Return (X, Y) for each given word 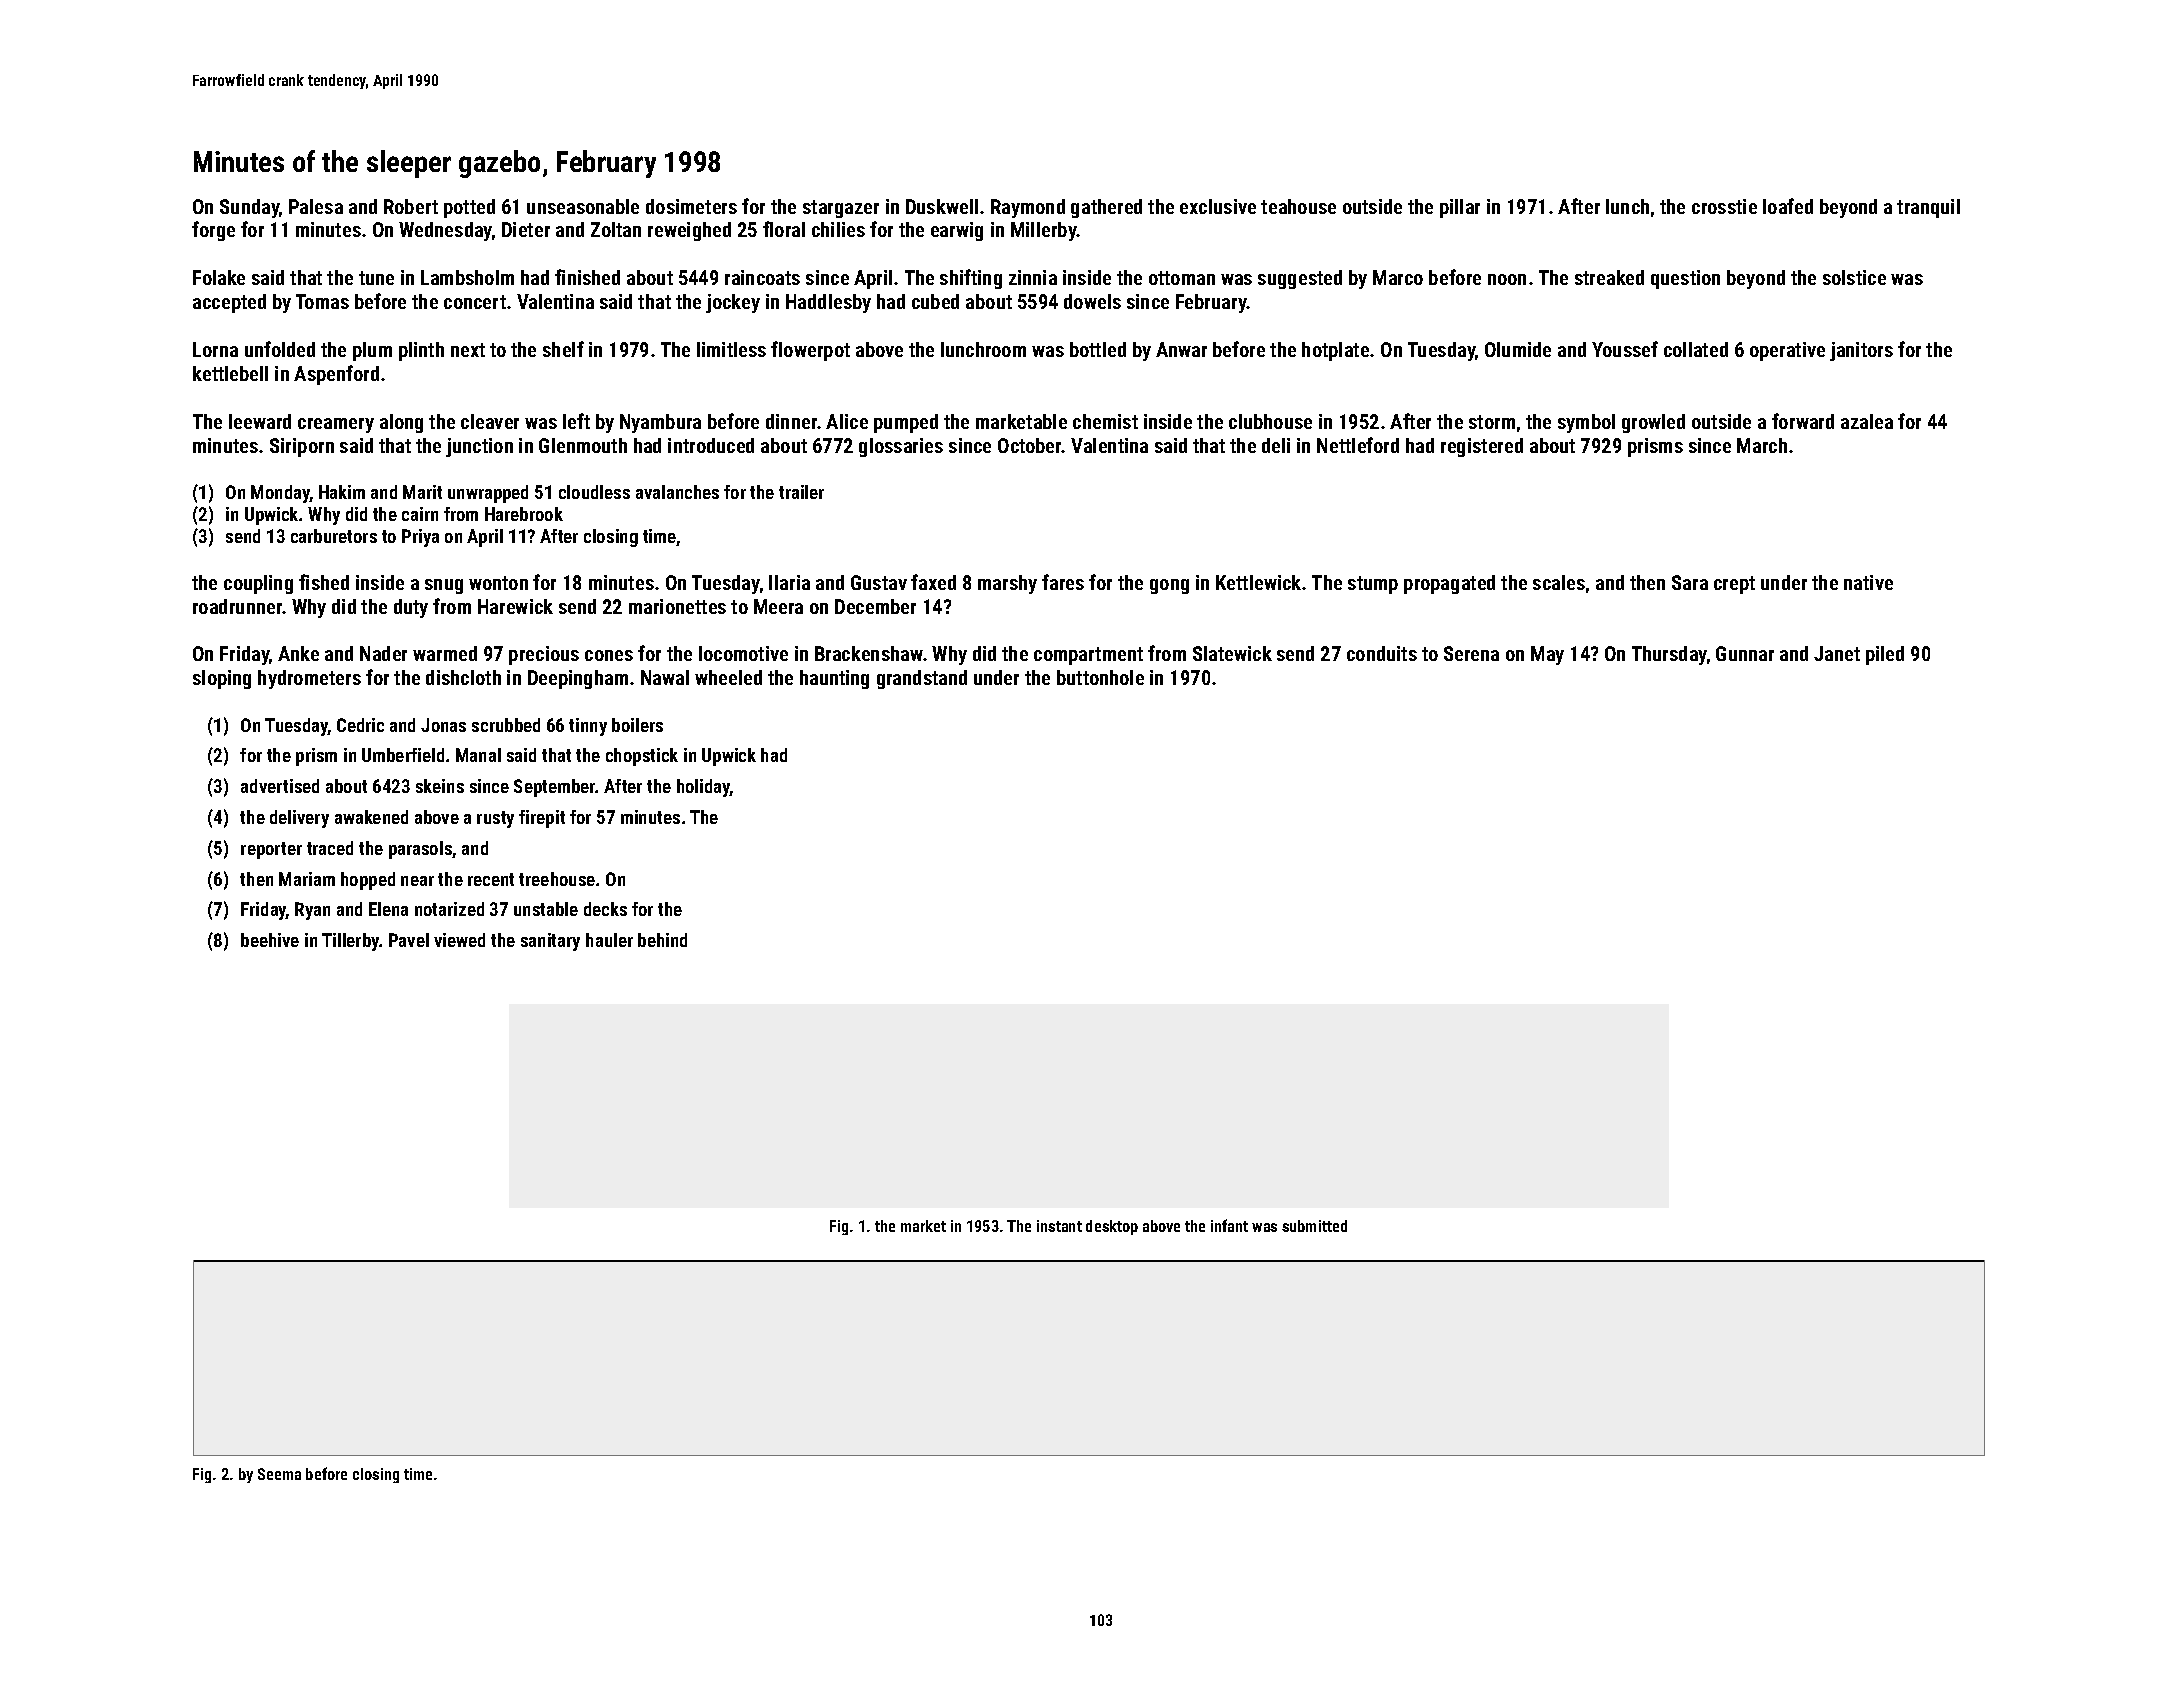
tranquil (1928, 208)
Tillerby (351, 942)
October (1030, 445)
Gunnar (1745, 653)
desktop (1112, 1227)
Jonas (443, 725)
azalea (1867, 421)
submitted (1314, 1226)
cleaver (490, 421)
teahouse (1298, 206)
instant (1059, 1226)
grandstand (922, 679)
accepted (229, 303)
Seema (279, 1474)
